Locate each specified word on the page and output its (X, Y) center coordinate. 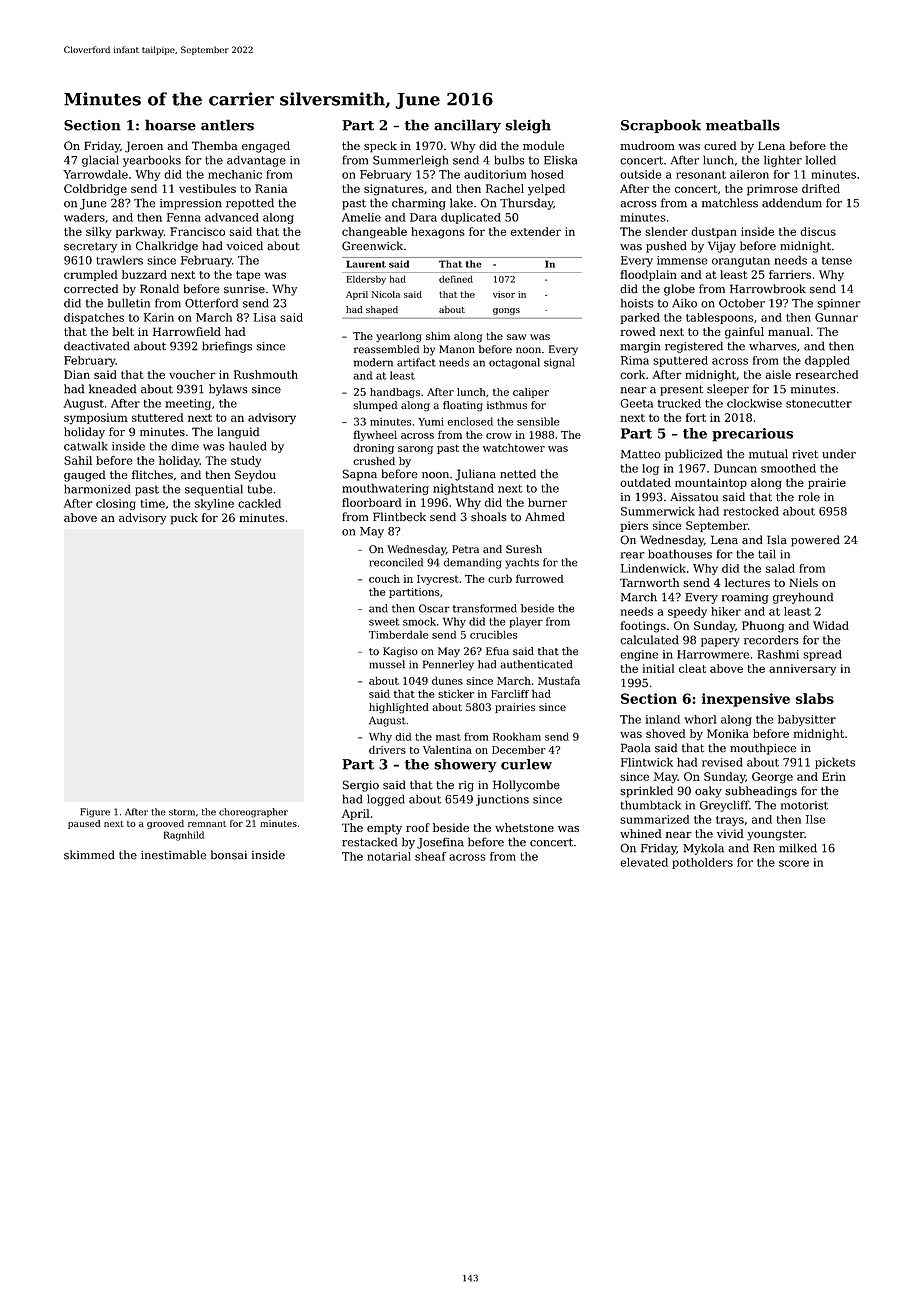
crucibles (493, 634)
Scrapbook (661, 126)
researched (827, 374)
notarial (389, 856)
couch (384, 578)
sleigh (528, 126)
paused (84, 824)
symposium (96, 419)
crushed (374, 461)
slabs (815, 698)
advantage (256, 161)
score (794, 863)
